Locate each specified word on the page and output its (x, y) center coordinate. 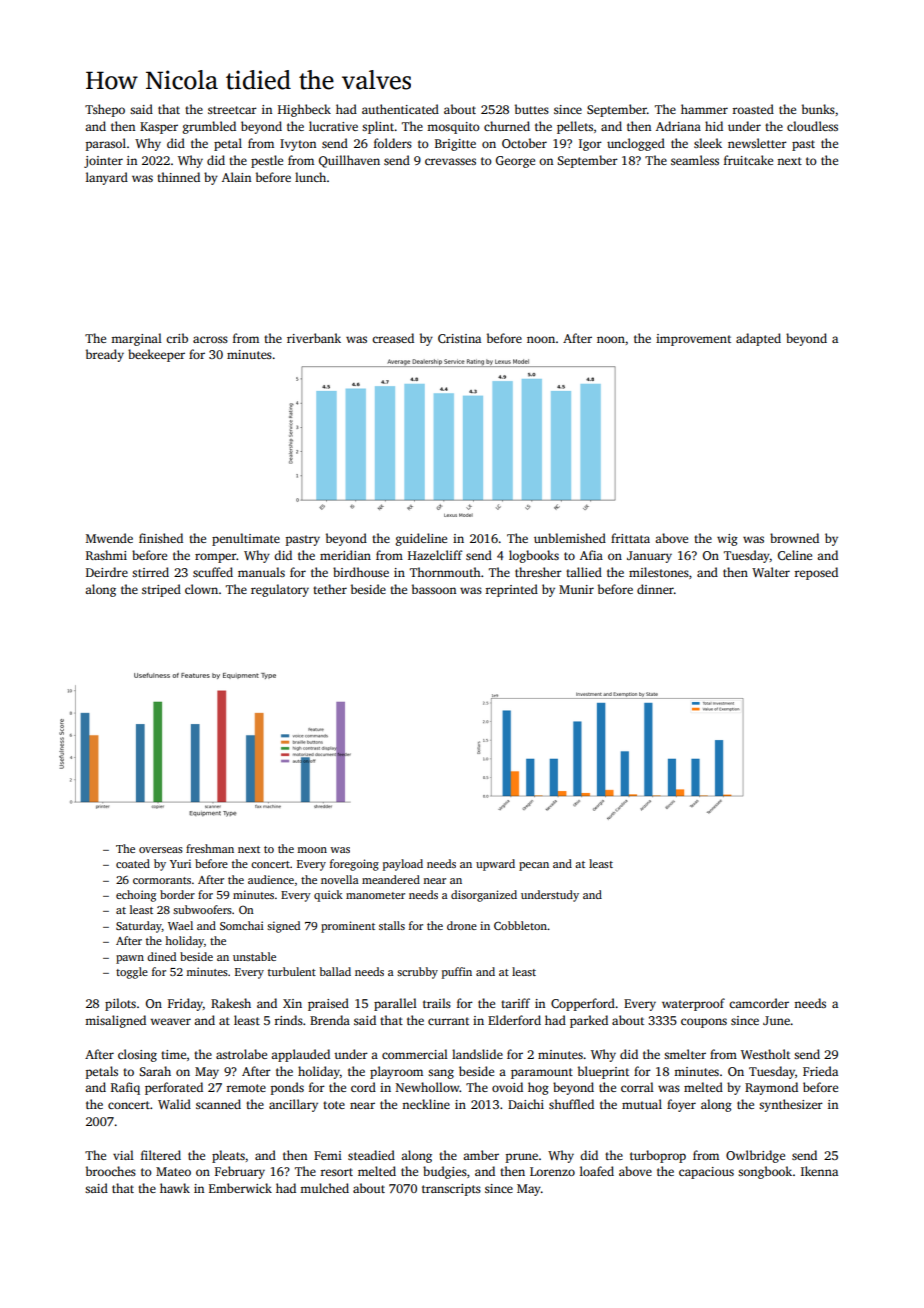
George (515, 162)
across (210, 339)
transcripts (451, 1190)
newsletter (757, 143)
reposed (816, 573)
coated (133, 863)
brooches (111, 1171)
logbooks (534, 556)
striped (161, 590)
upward (495, 865)
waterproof (693, 1004)
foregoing (354, 865)
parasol (106, 144)
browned (794, 538)
